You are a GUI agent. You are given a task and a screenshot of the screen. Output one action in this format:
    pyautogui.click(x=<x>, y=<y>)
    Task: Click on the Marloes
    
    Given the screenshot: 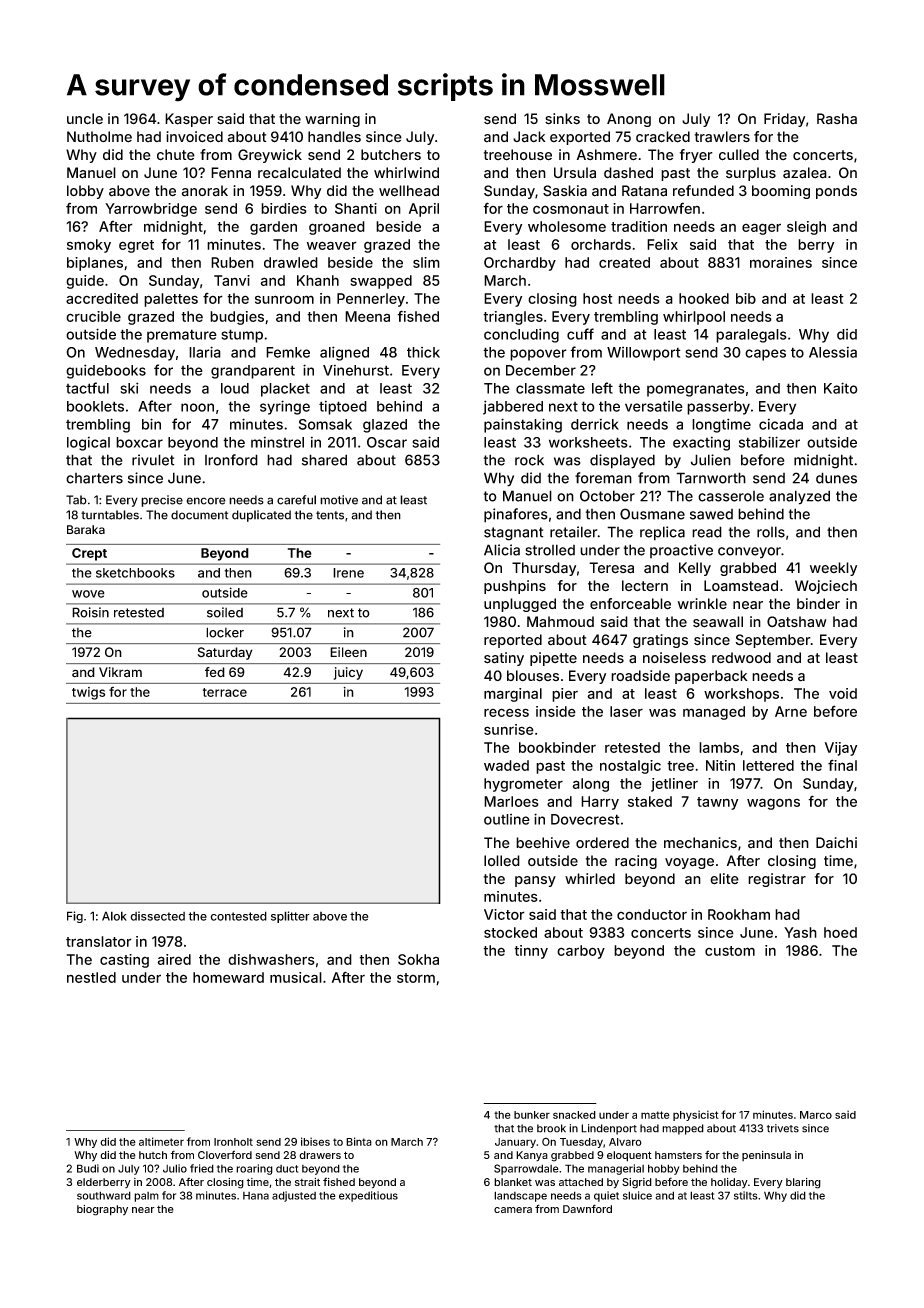 What is the action you would take?
    pyautogui.click(x=511, y=801)
